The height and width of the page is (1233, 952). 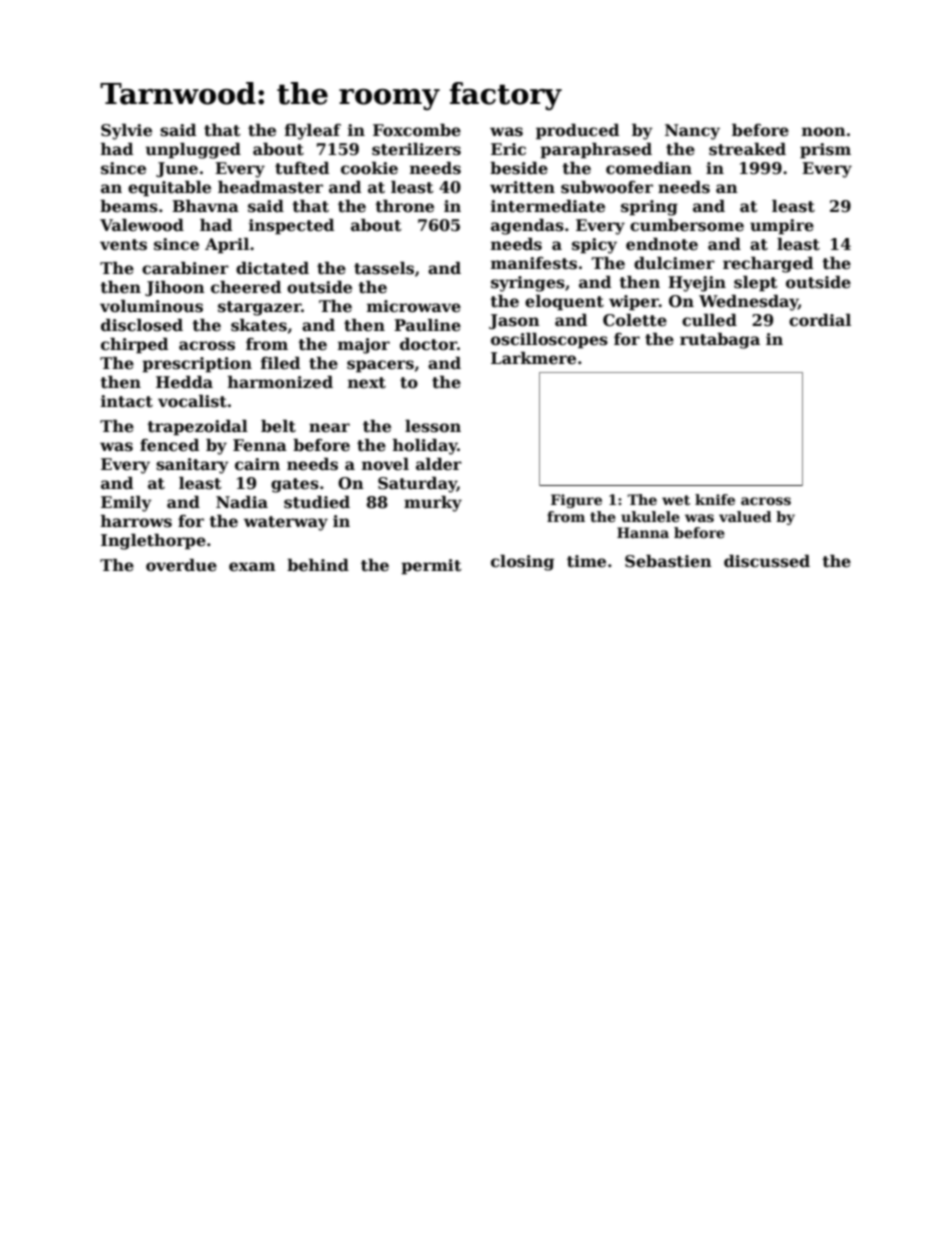 I want to click on Eric, so click(x=508, y=149).
